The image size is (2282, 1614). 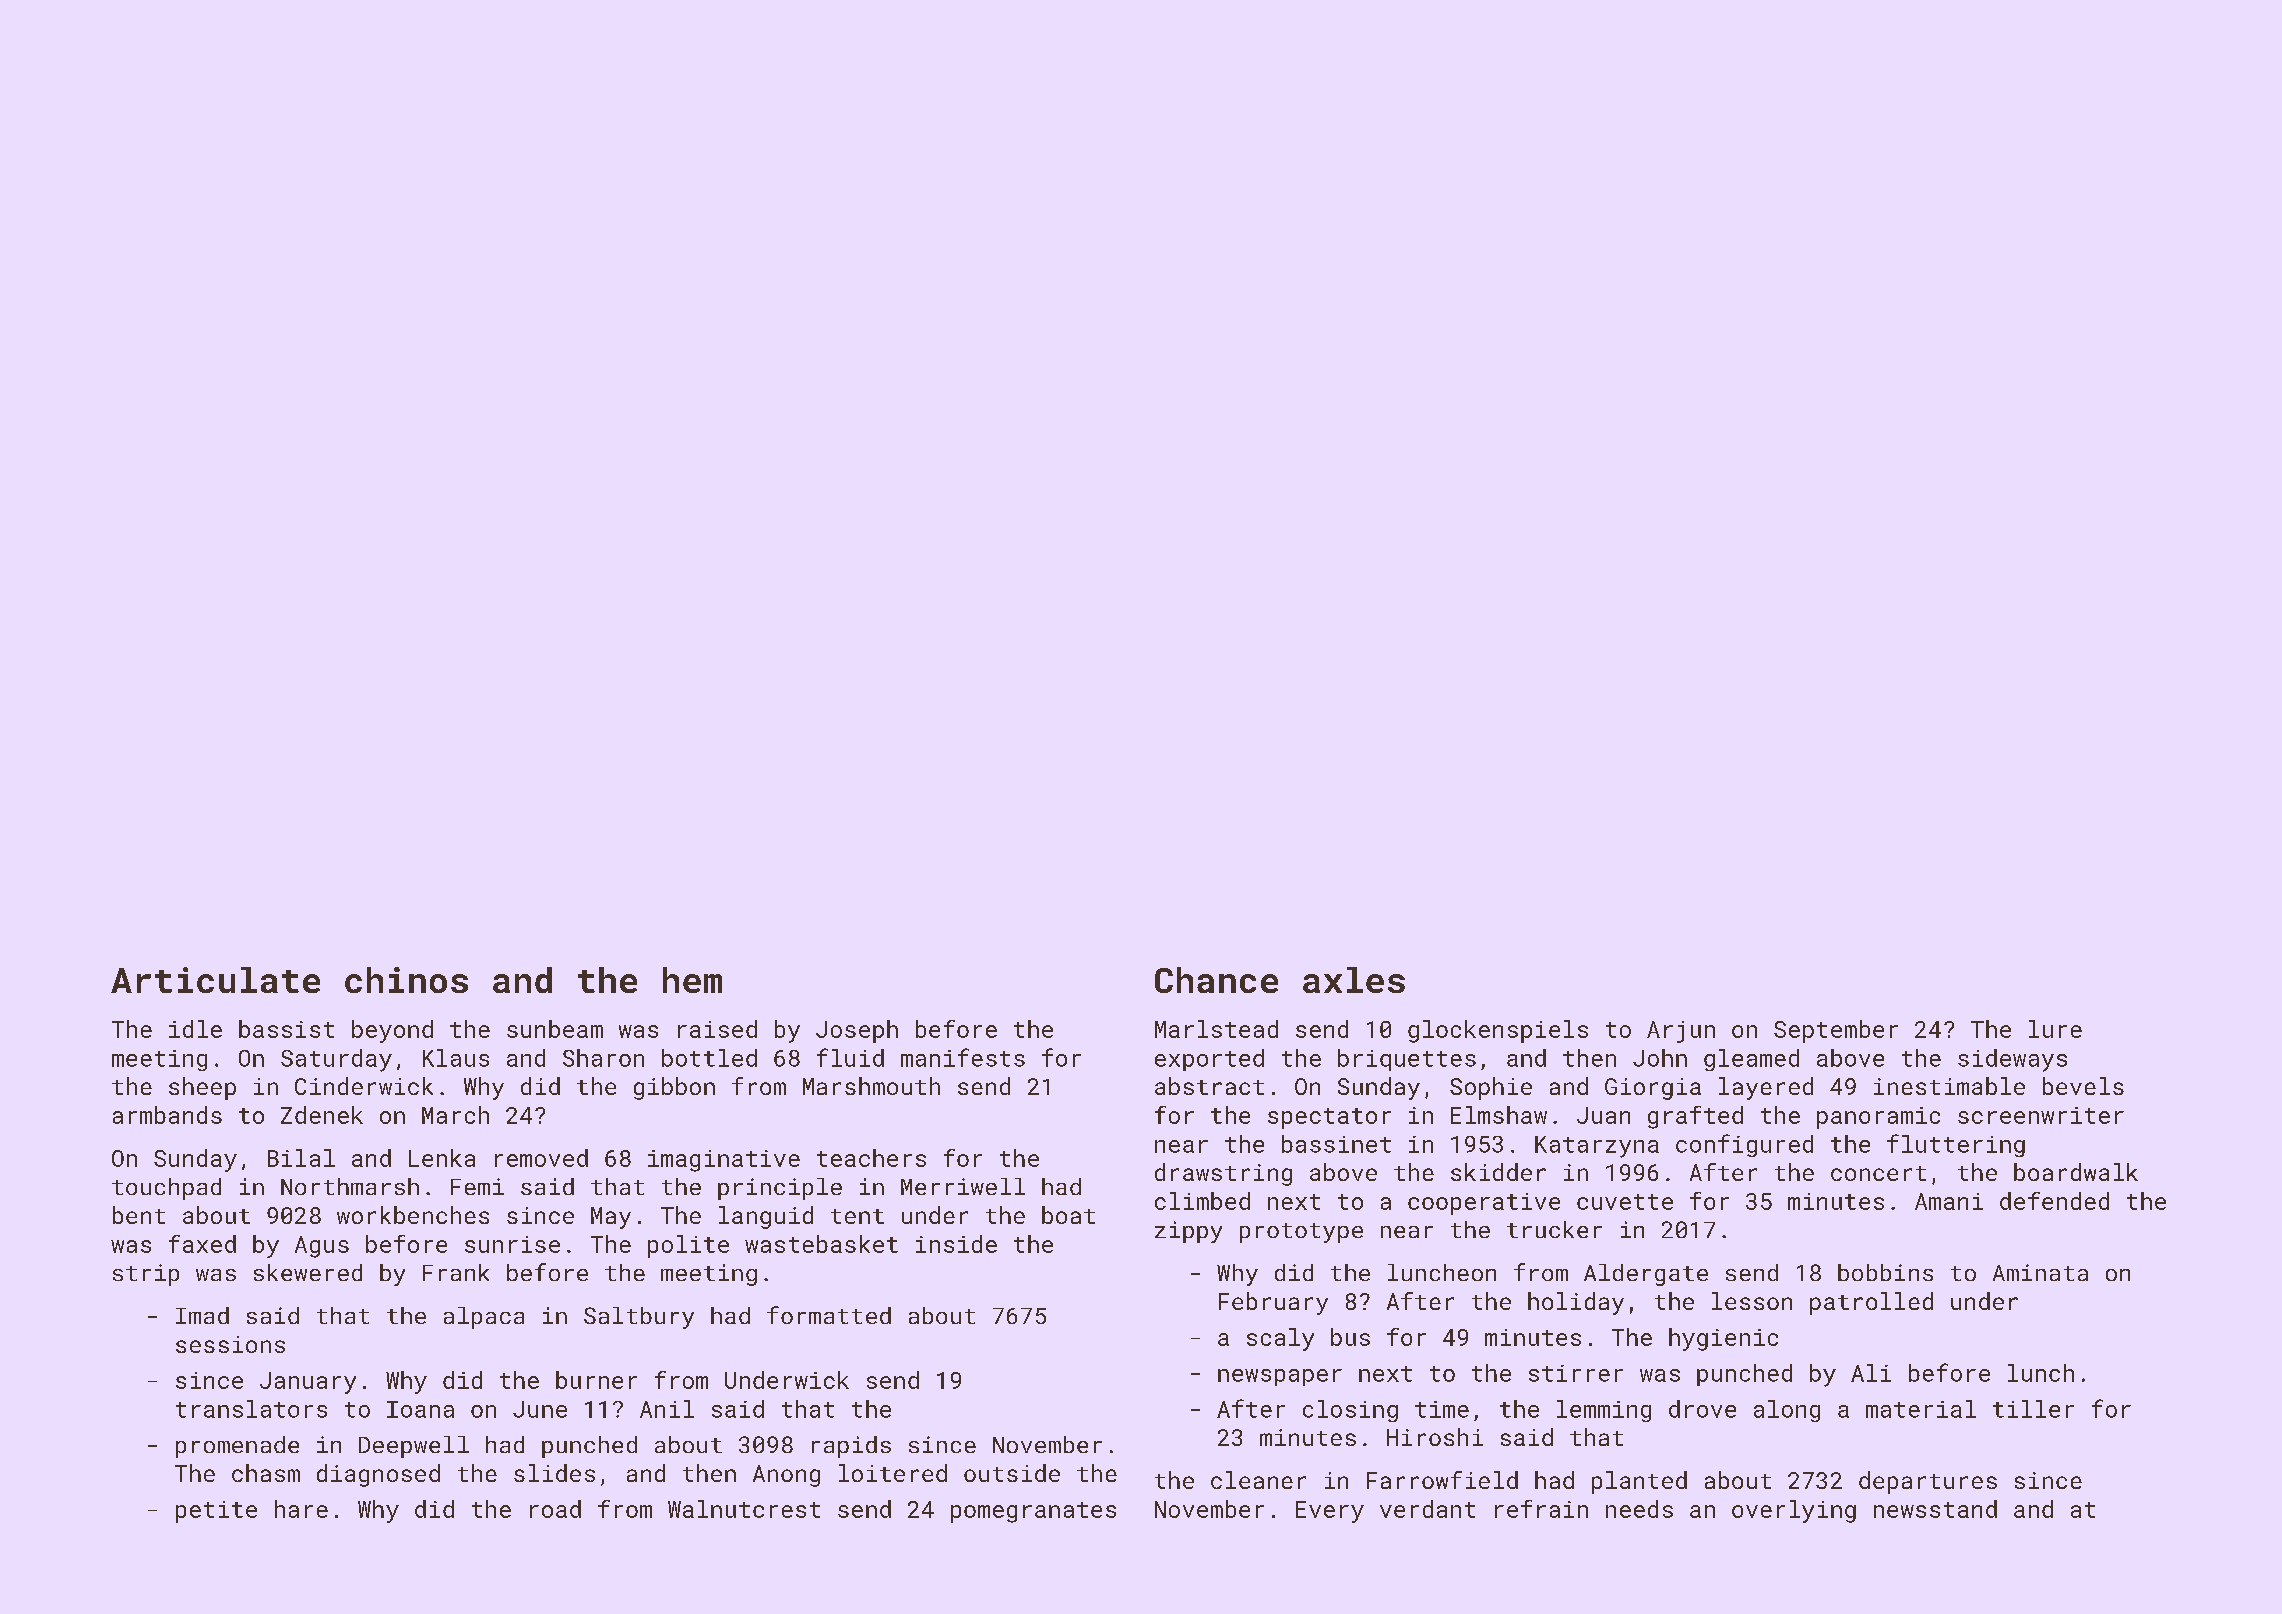 What do you see at coordinates (215, 980) in the screenshot?
I see `Articulate` at bounding box center [215, 980].
